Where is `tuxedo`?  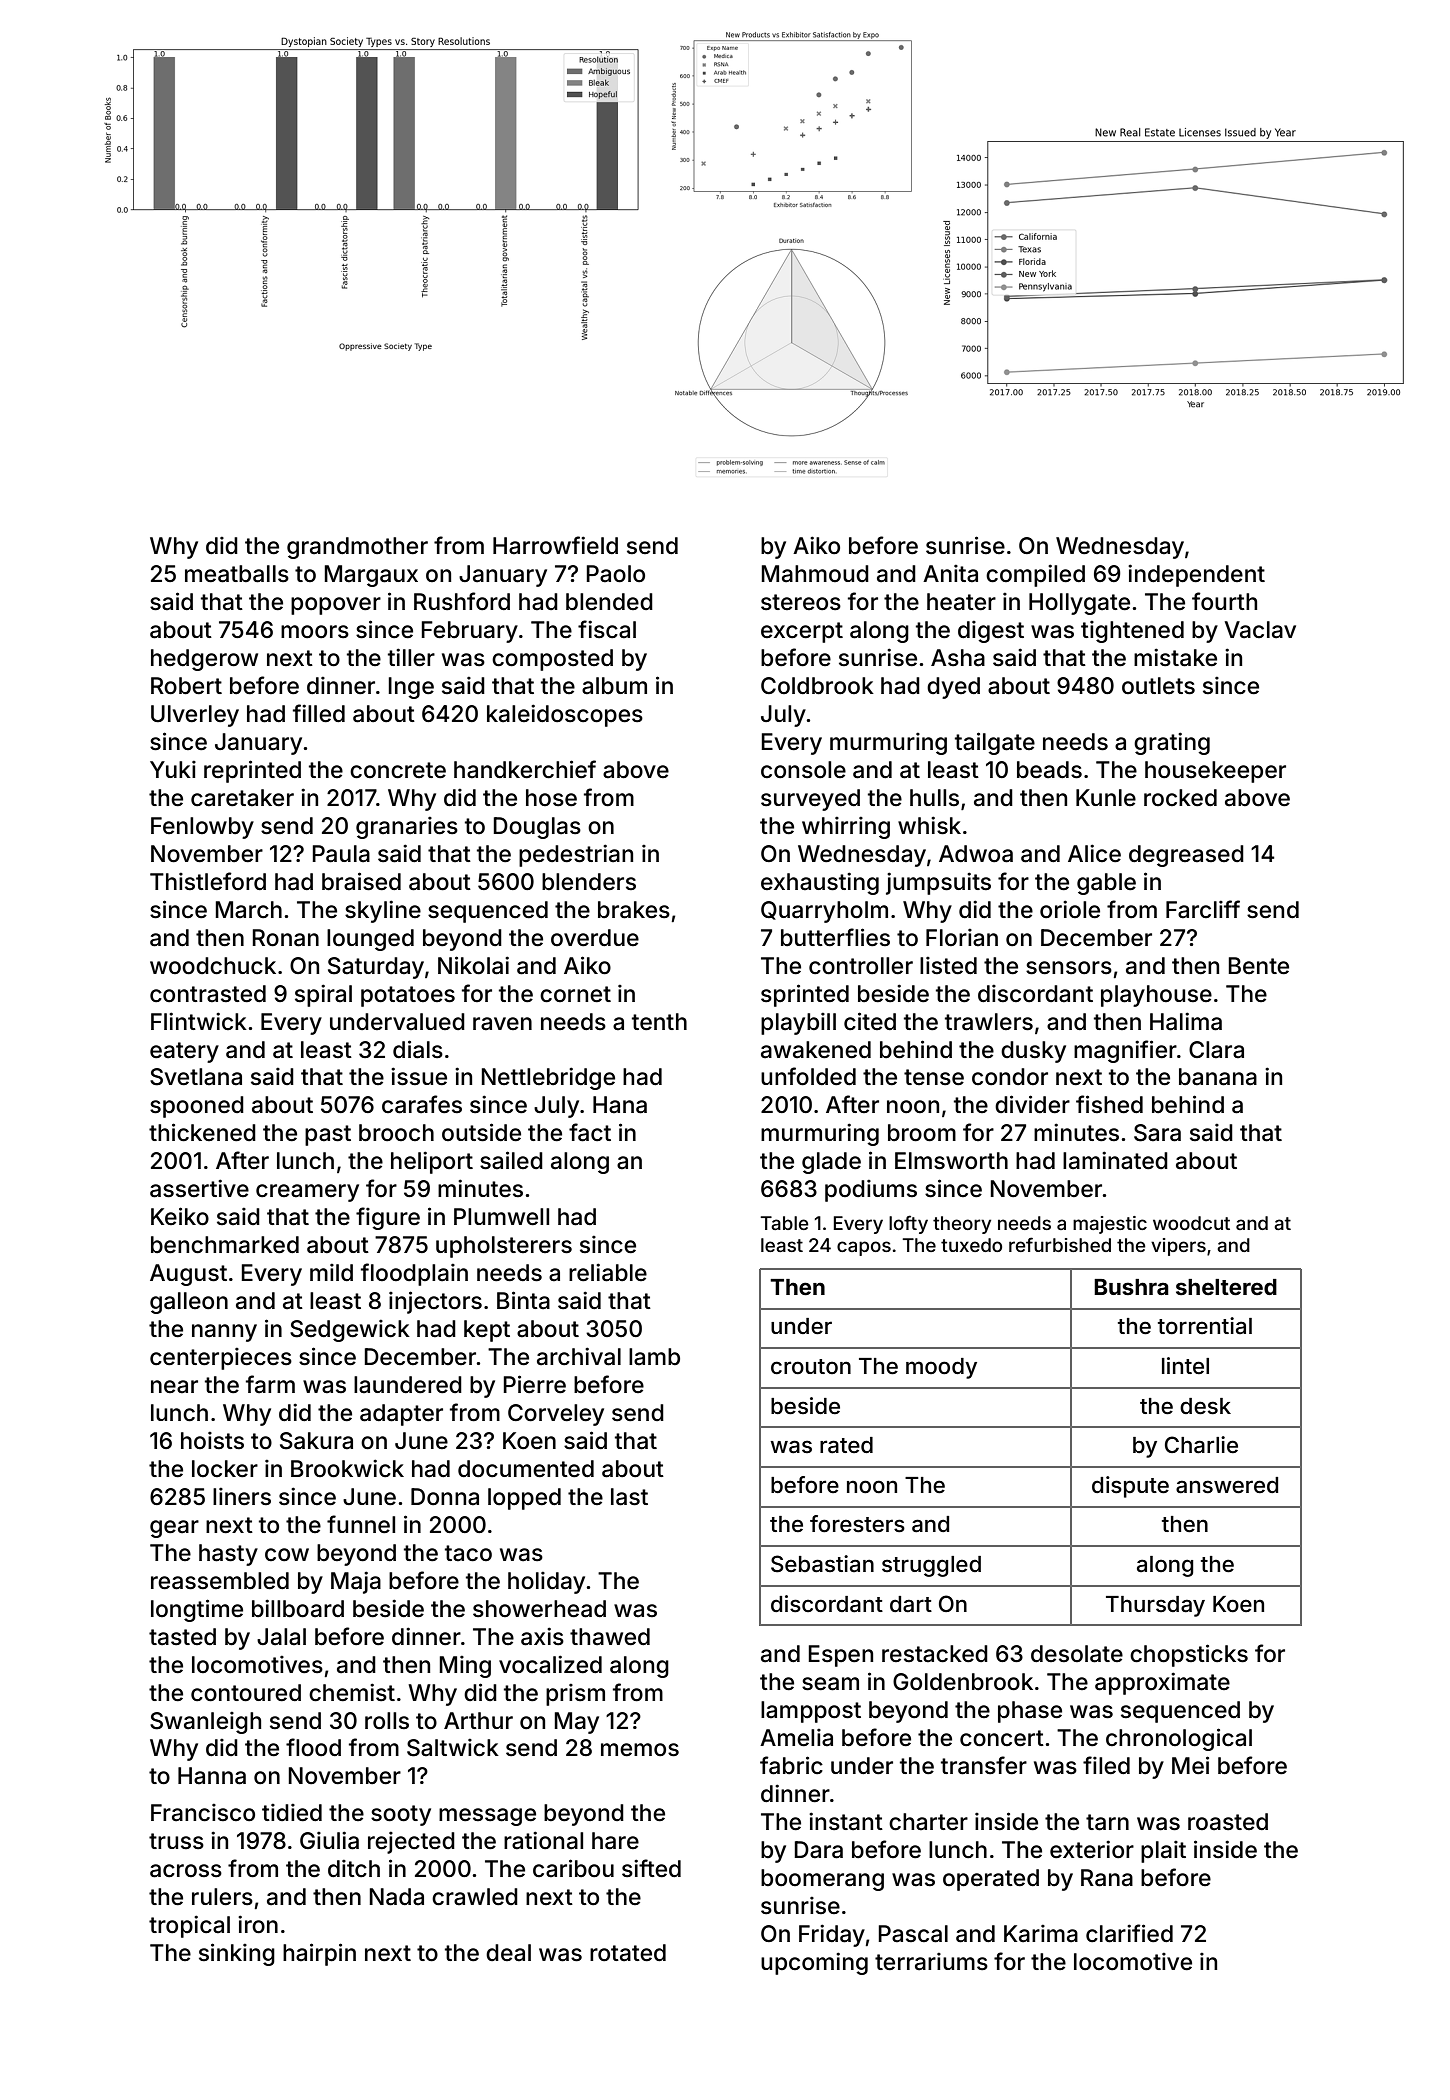 tuxedo is located at coordinates (971, 1245).
